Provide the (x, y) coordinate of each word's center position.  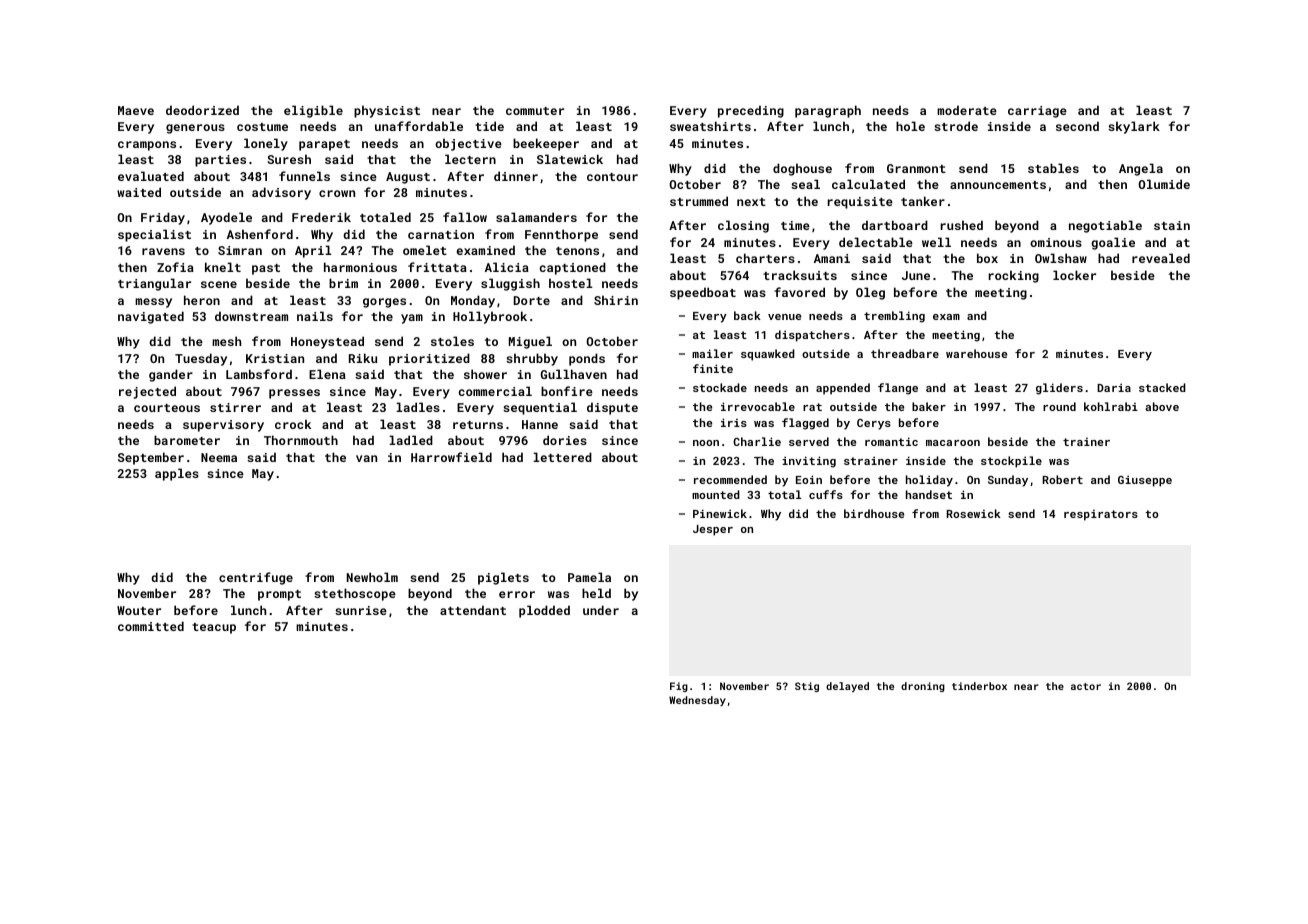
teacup (214, 628)
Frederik (321, 217)
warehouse (976, 353)
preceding (751, 111)
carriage (1037, 112)
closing (743, 226)
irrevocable (758, 406)
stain (1172, 225)
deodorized (202, 110)
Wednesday (697, 701)
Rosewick (973, 513)
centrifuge (256, 578)
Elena (327, 374)
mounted (716, 494)
